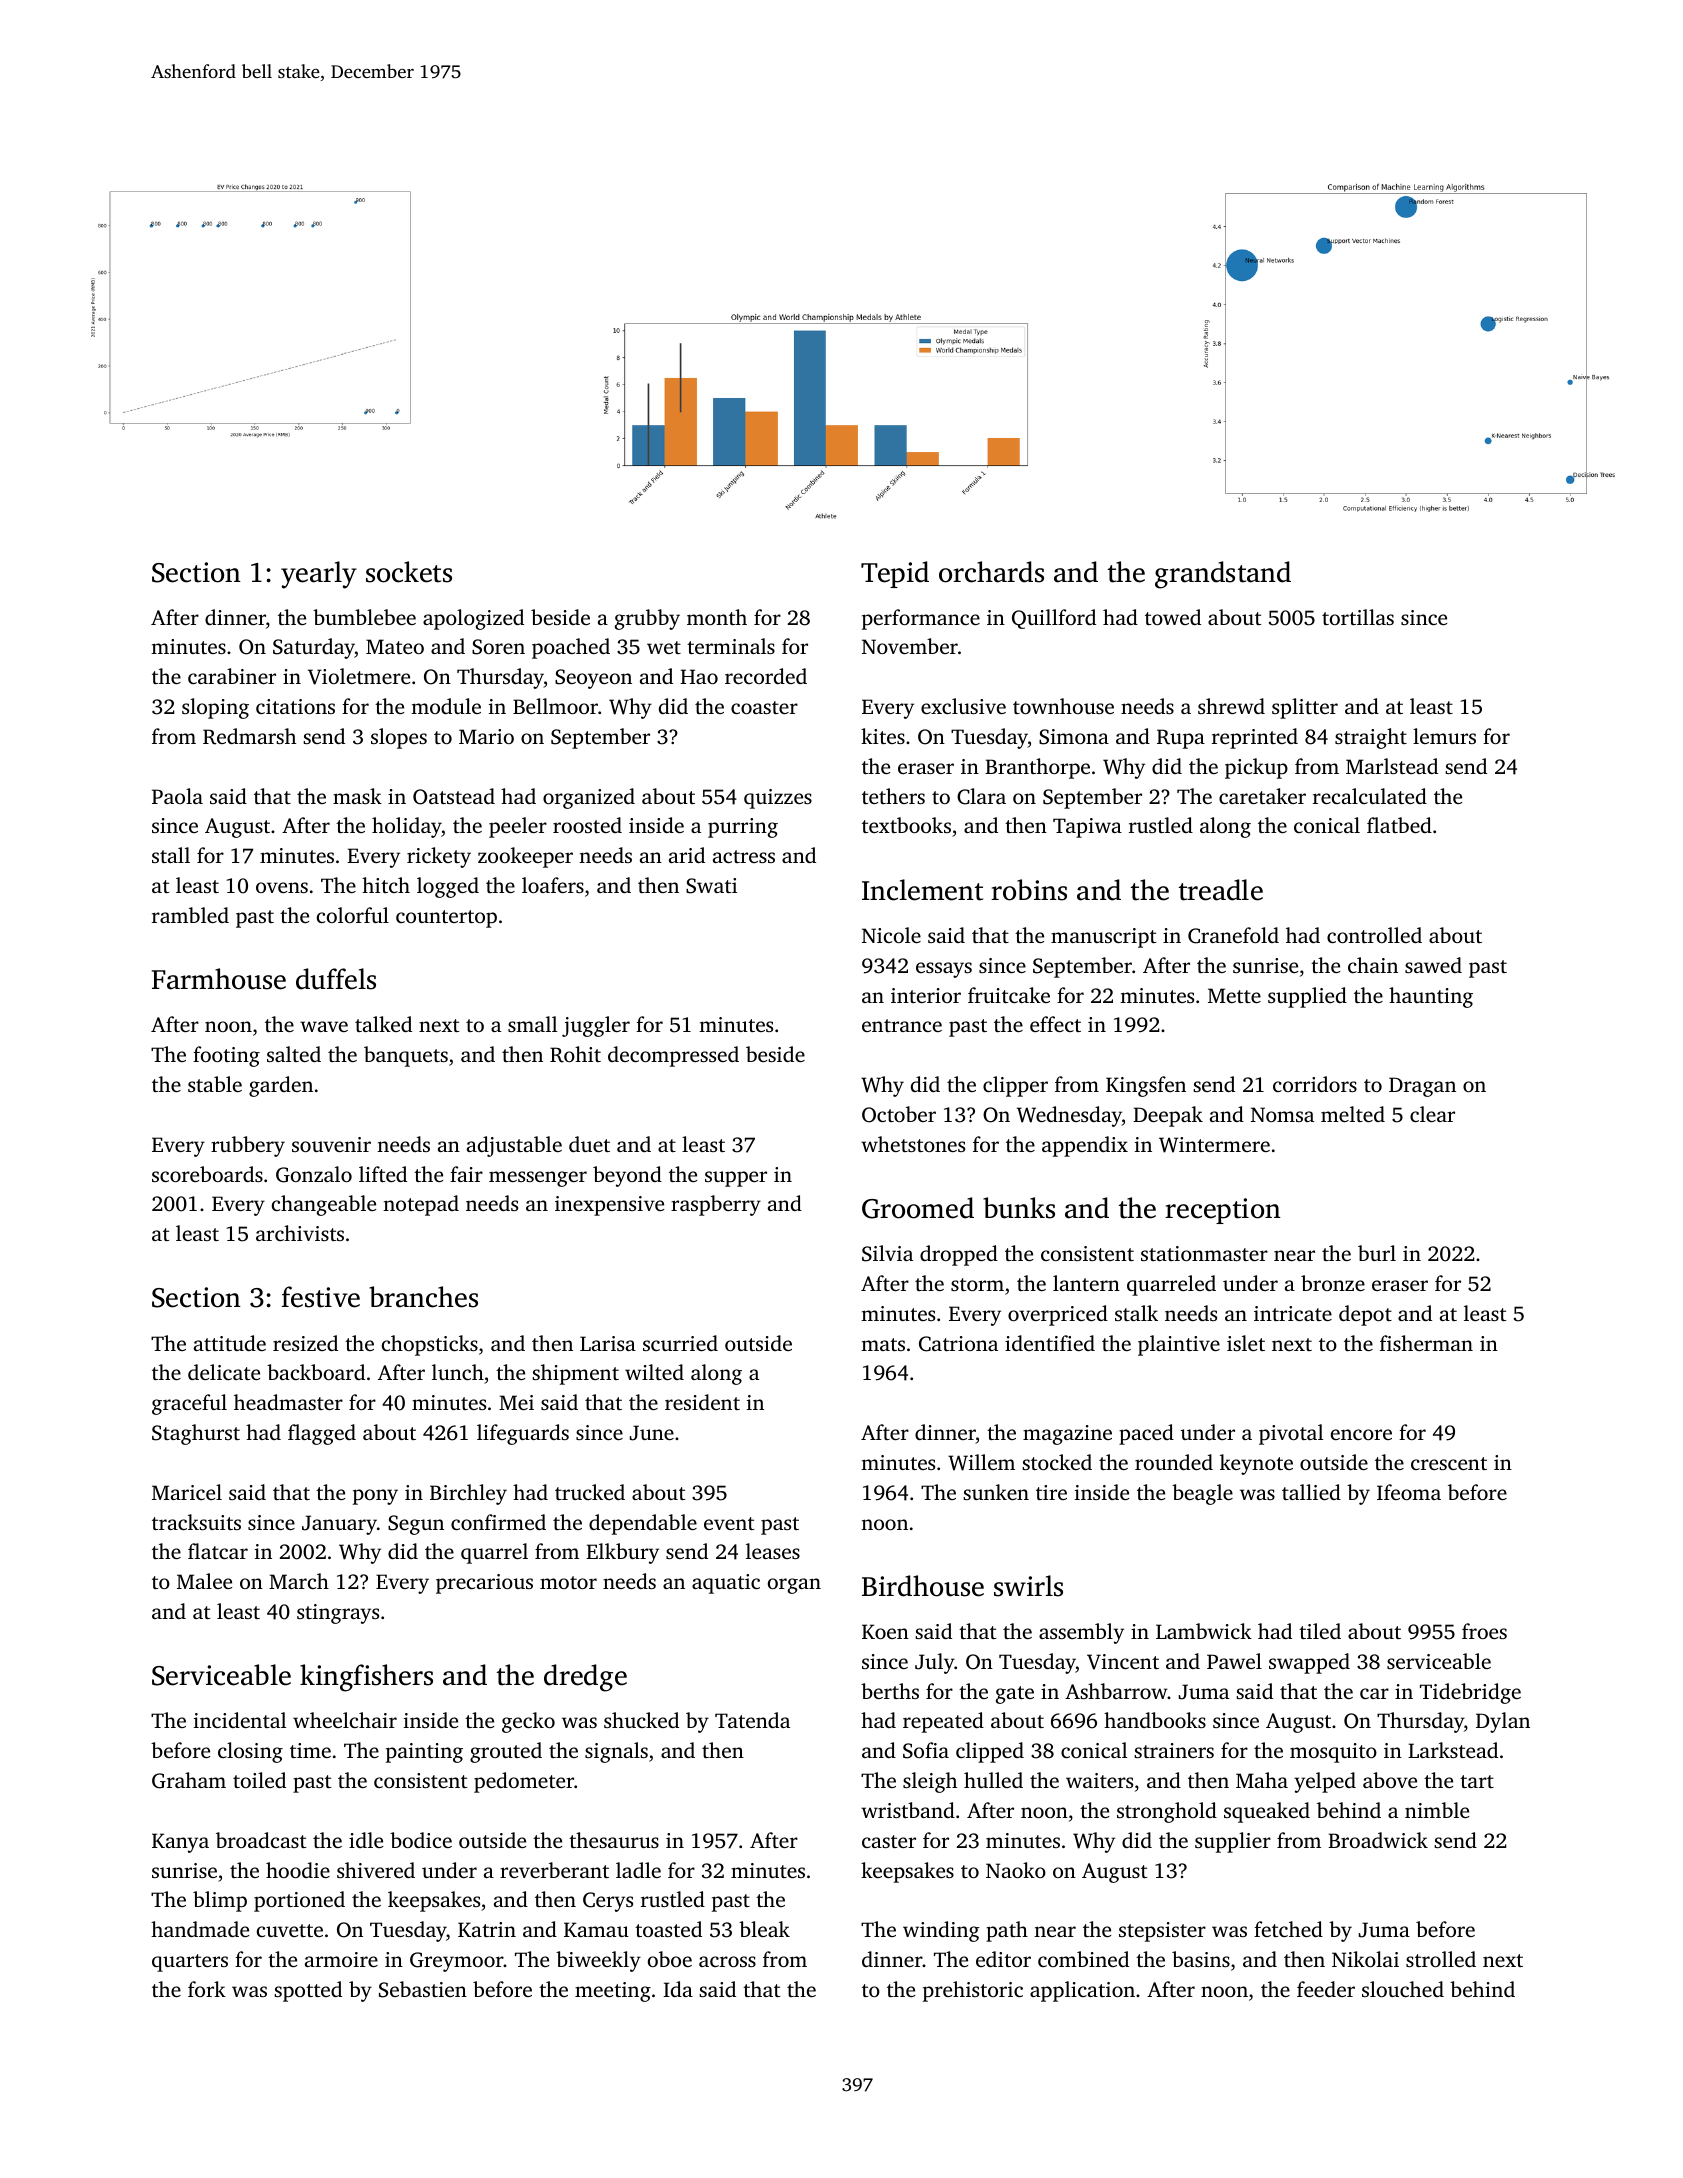 The width and height of the document is (1683, 2178). Describe the element at coordinates (918, 1208) in the document. I see `Groomed` at that location.
